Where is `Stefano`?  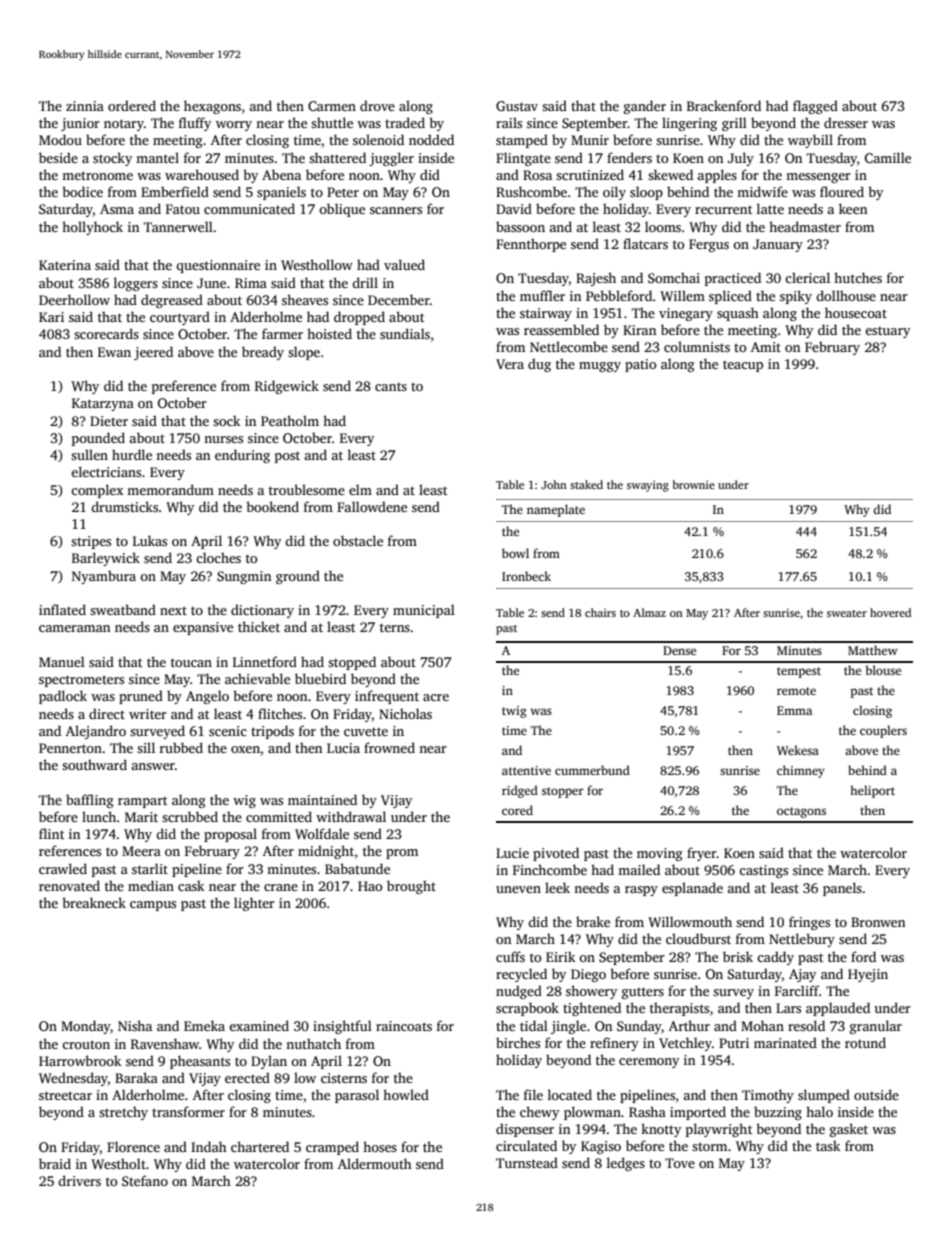
Stefano is located at coordinates (145, 1180).
